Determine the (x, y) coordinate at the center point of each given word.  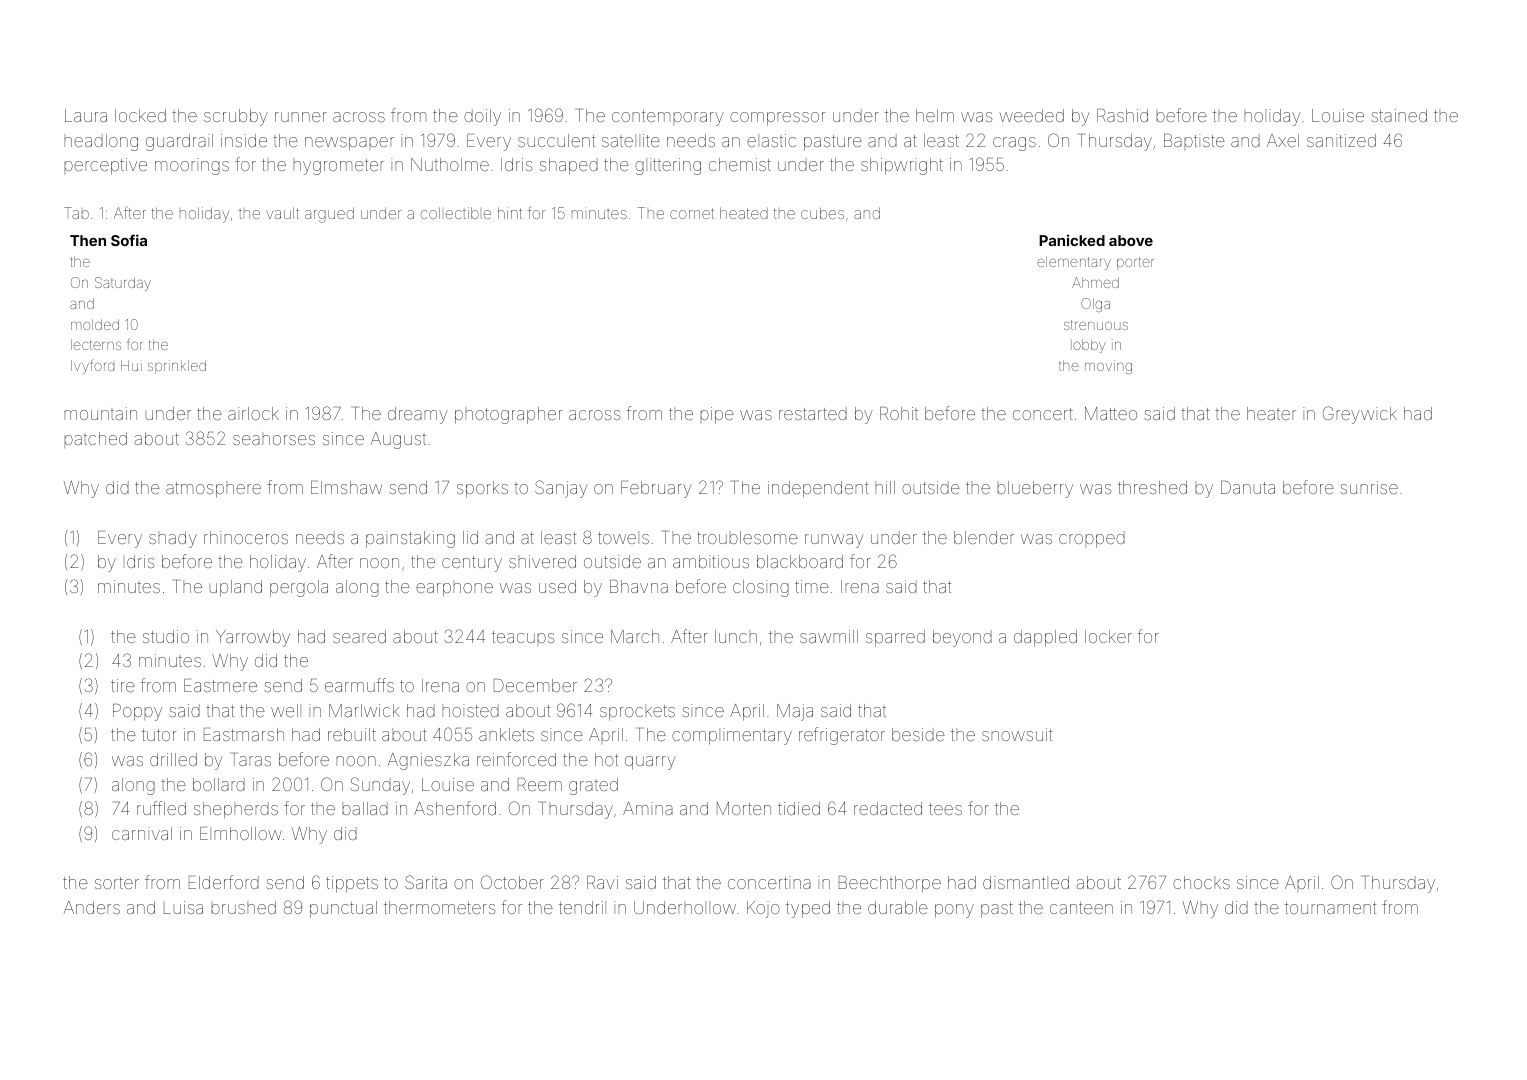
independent (818, 489)
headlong (101, 142)
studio (166, 636)
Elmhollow (241, 833)
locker (1108, 636)
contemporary (668, 118)
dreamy (418, 415)
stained (1399, 115)
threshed (1152, 487)
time (812, 586)
